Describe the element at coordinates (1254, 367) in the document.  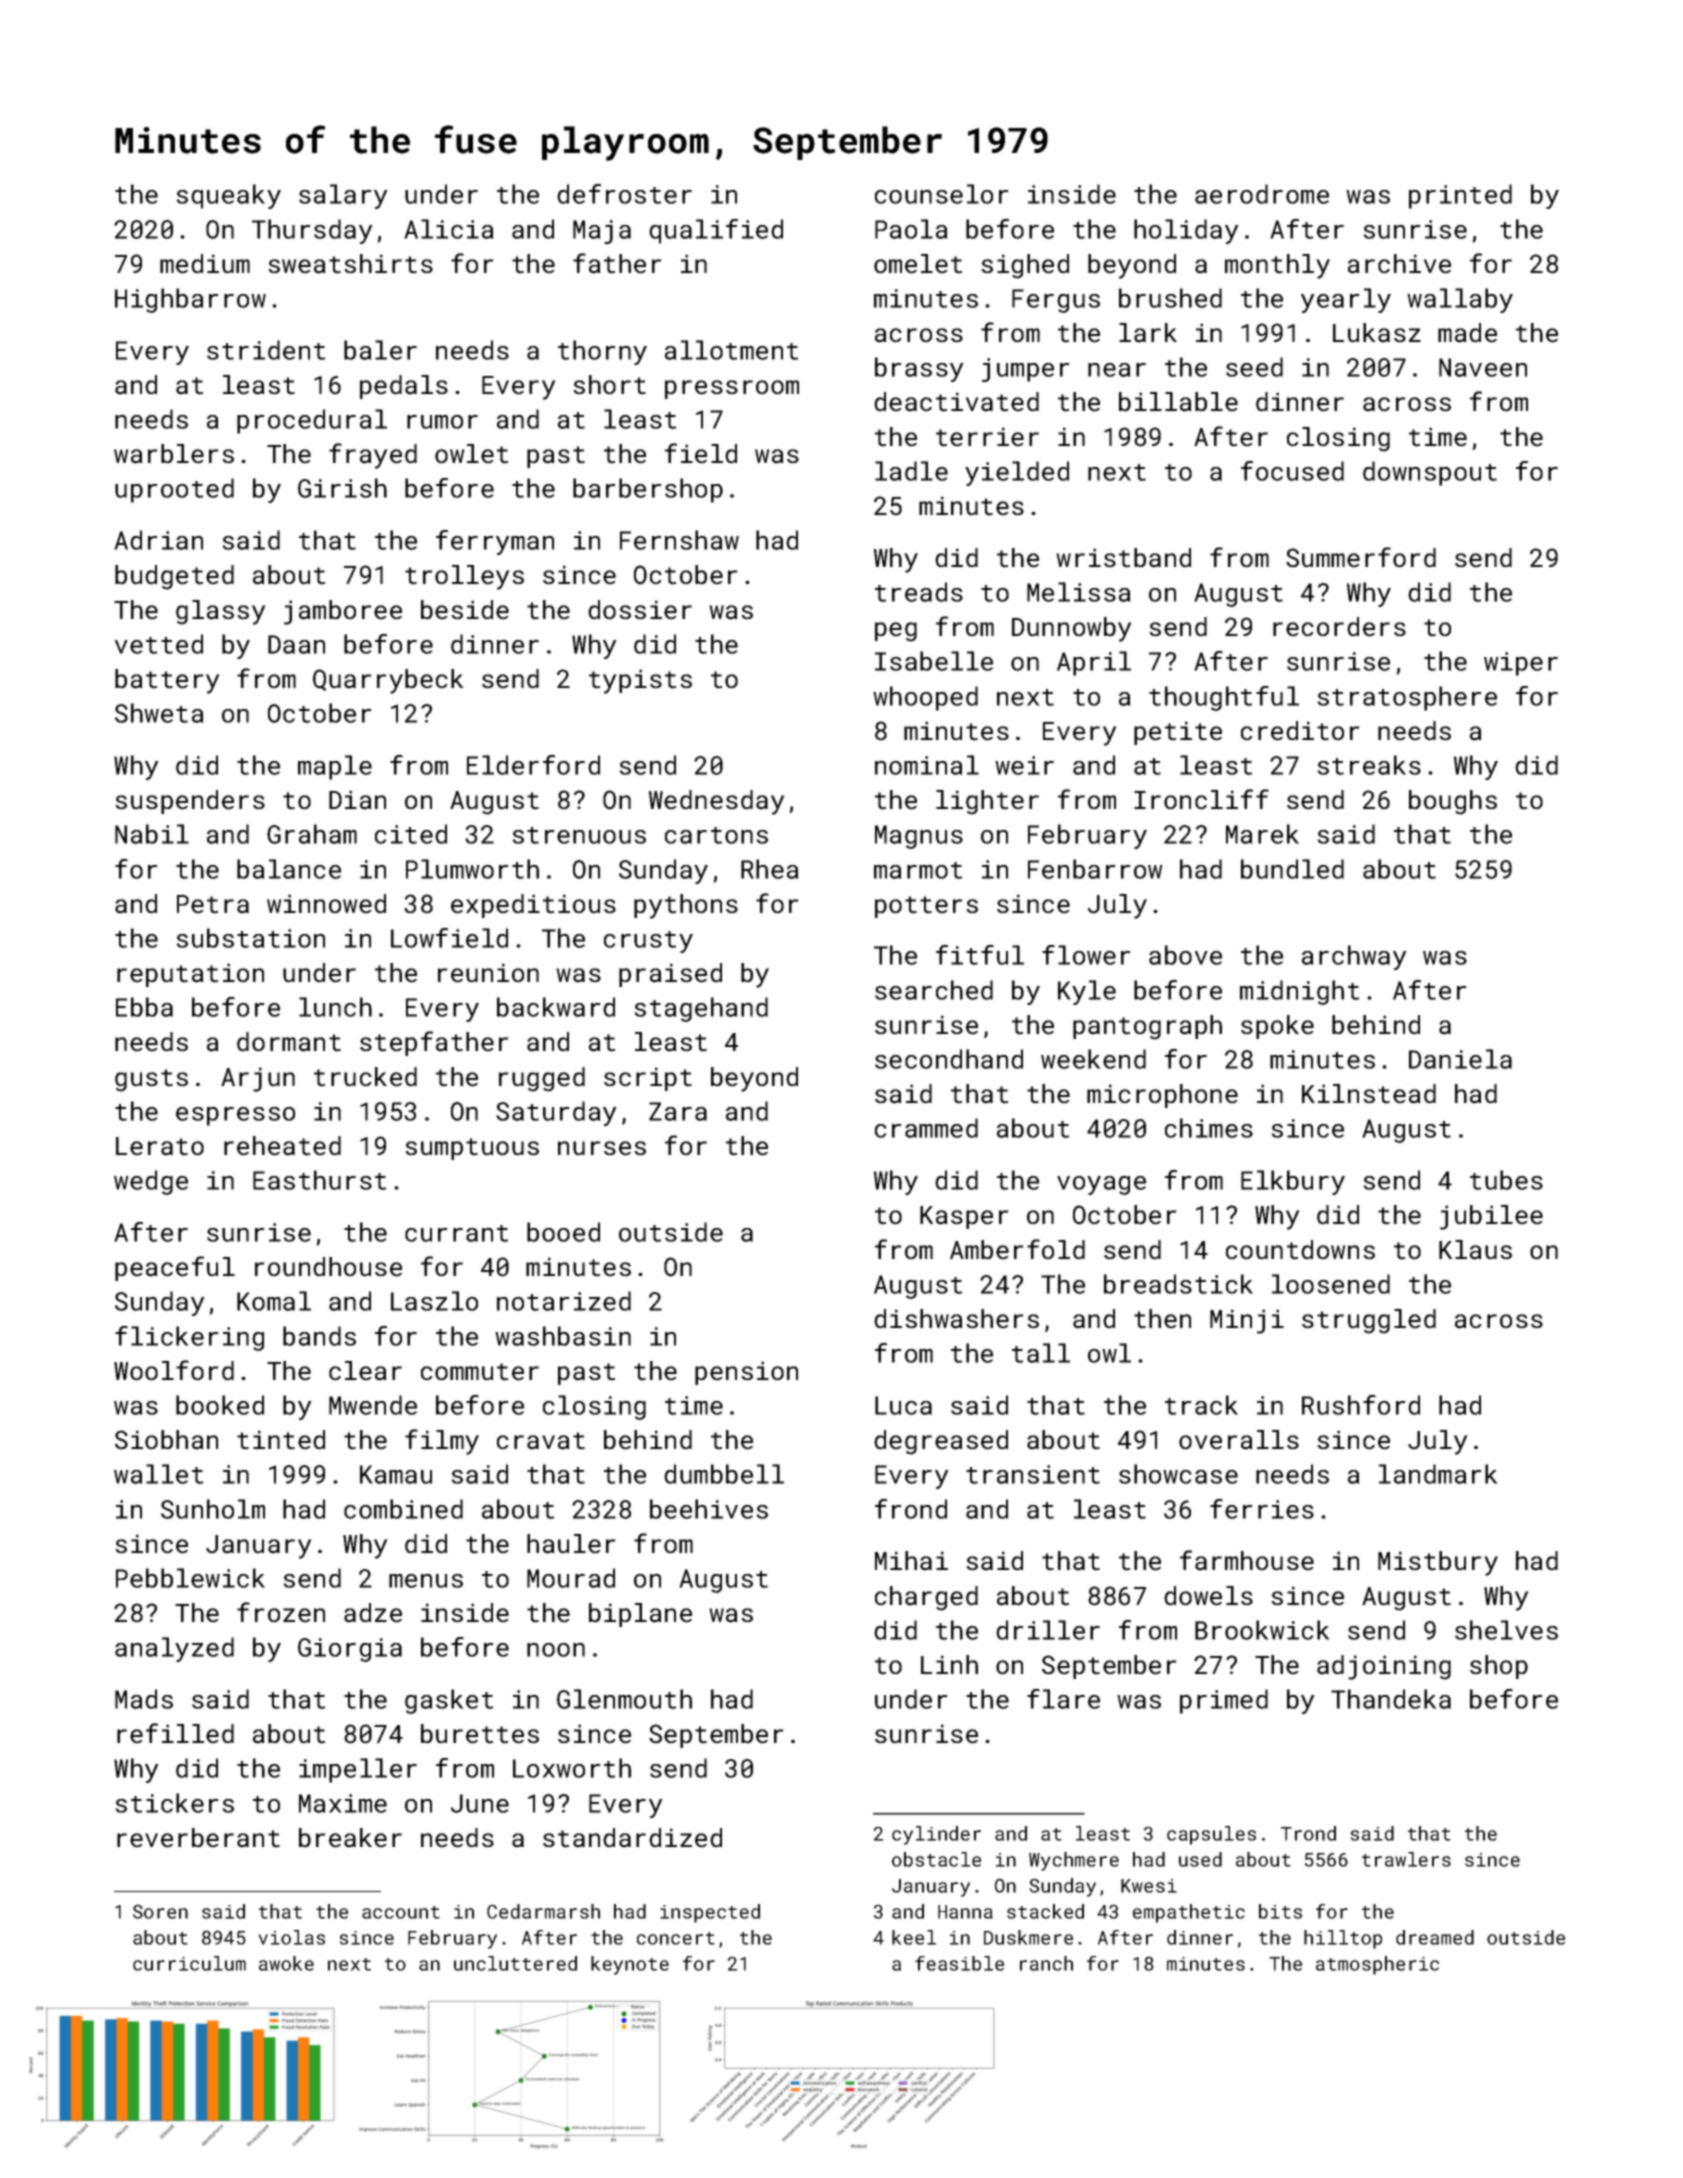
I see `seed` at that location.
